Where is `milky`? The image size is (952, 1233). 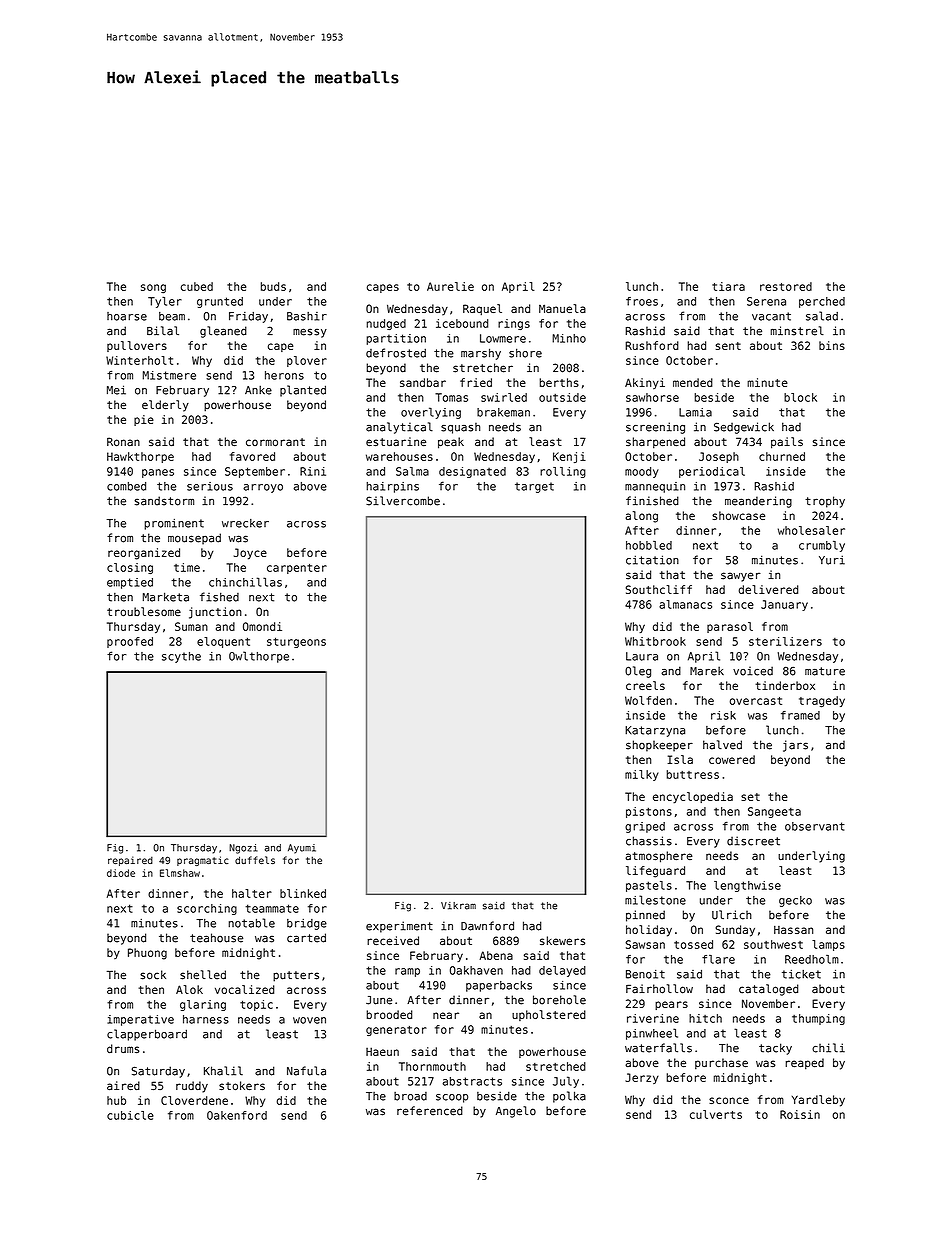 milky is located at coordinates (642, 775).
